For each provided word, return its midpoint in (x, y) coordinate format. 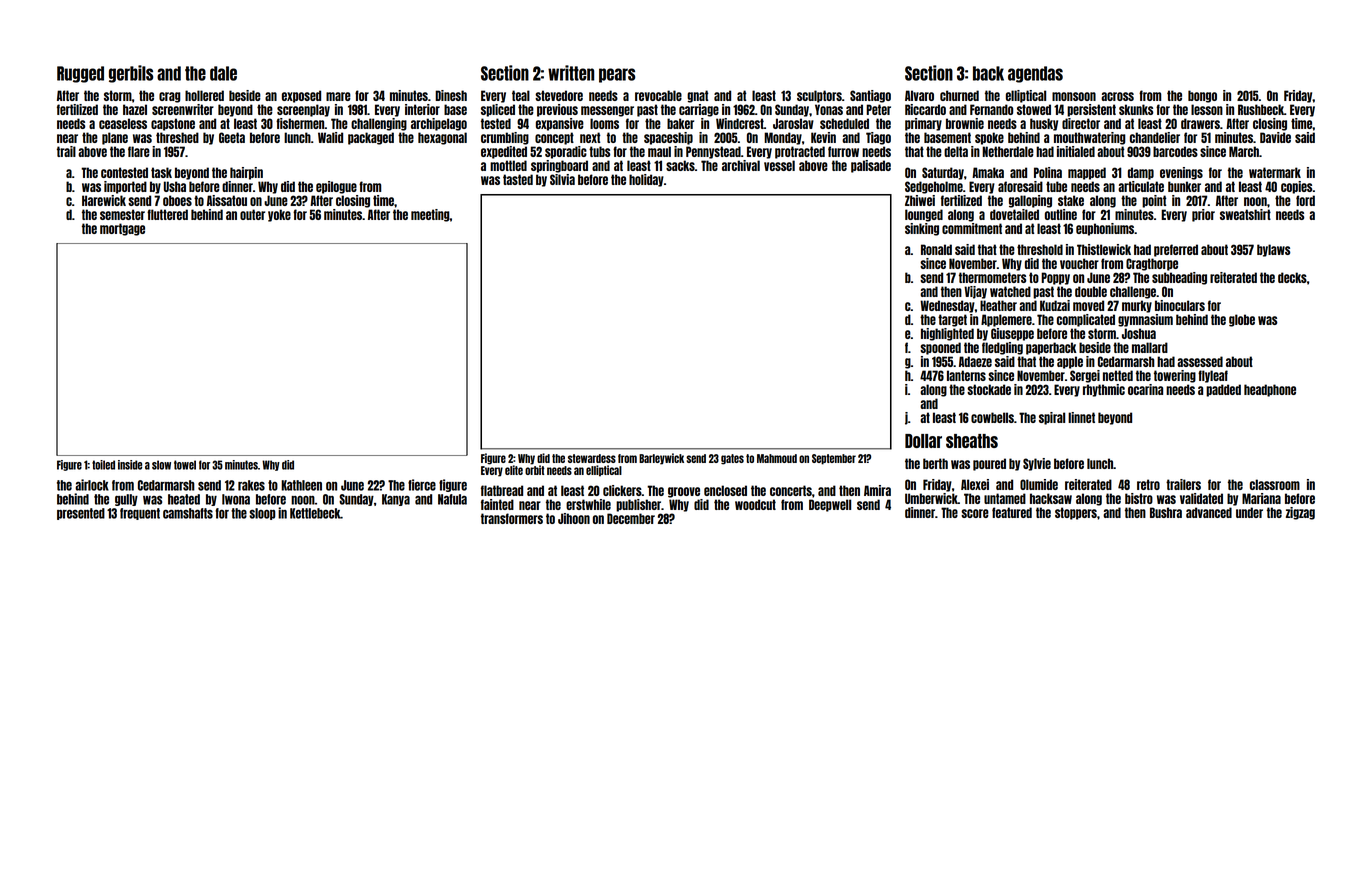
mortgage (122, 229)
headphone (1270, 390)
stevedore (559, 95)
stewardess (592, 458)
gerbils (131, 74)
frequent (140, 514)
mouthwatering (1090, 138)
